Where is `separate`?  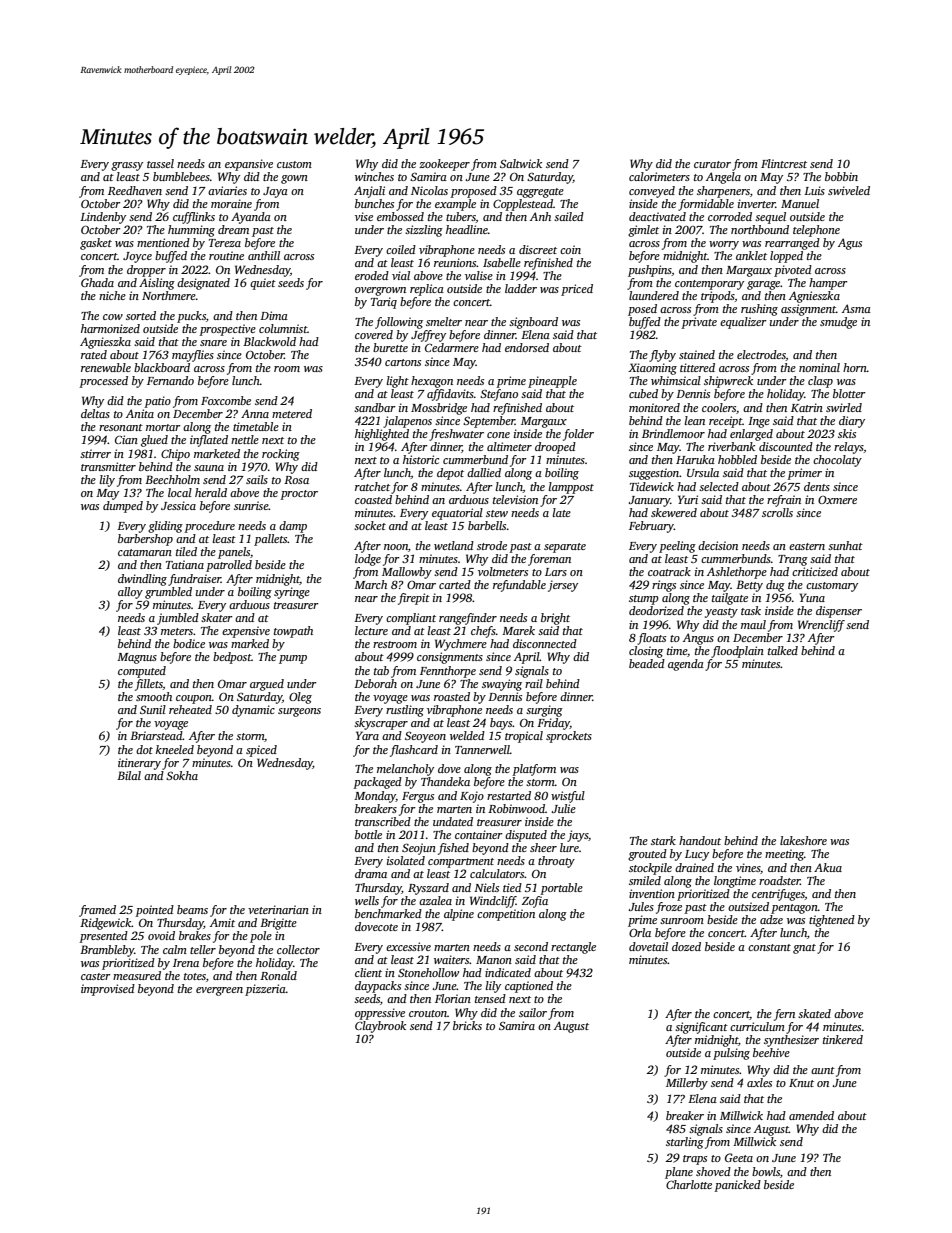 separate is located at coordinates (565, 548).
